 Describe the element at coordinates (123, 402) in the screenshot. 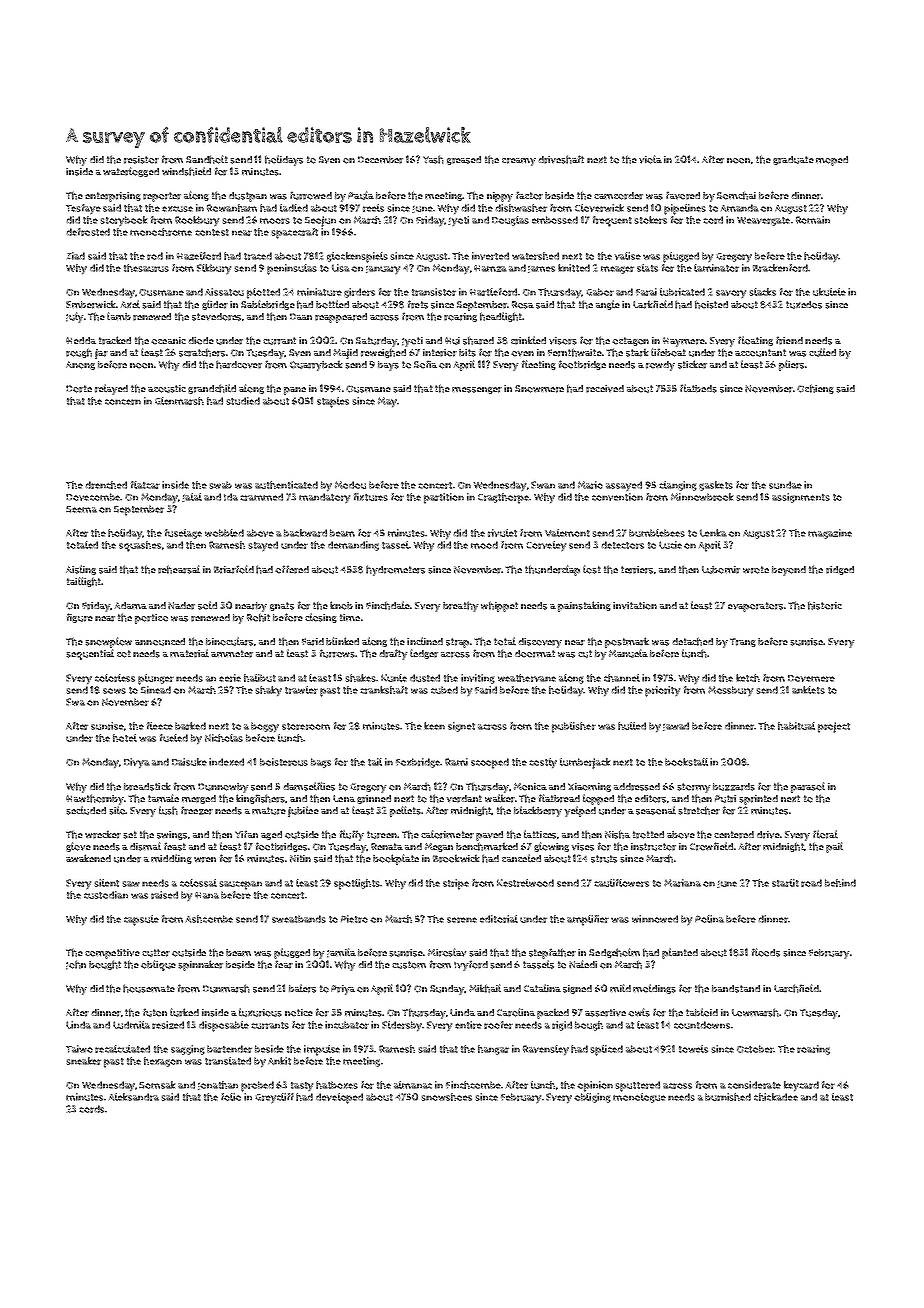

I see `concern` at that location.
